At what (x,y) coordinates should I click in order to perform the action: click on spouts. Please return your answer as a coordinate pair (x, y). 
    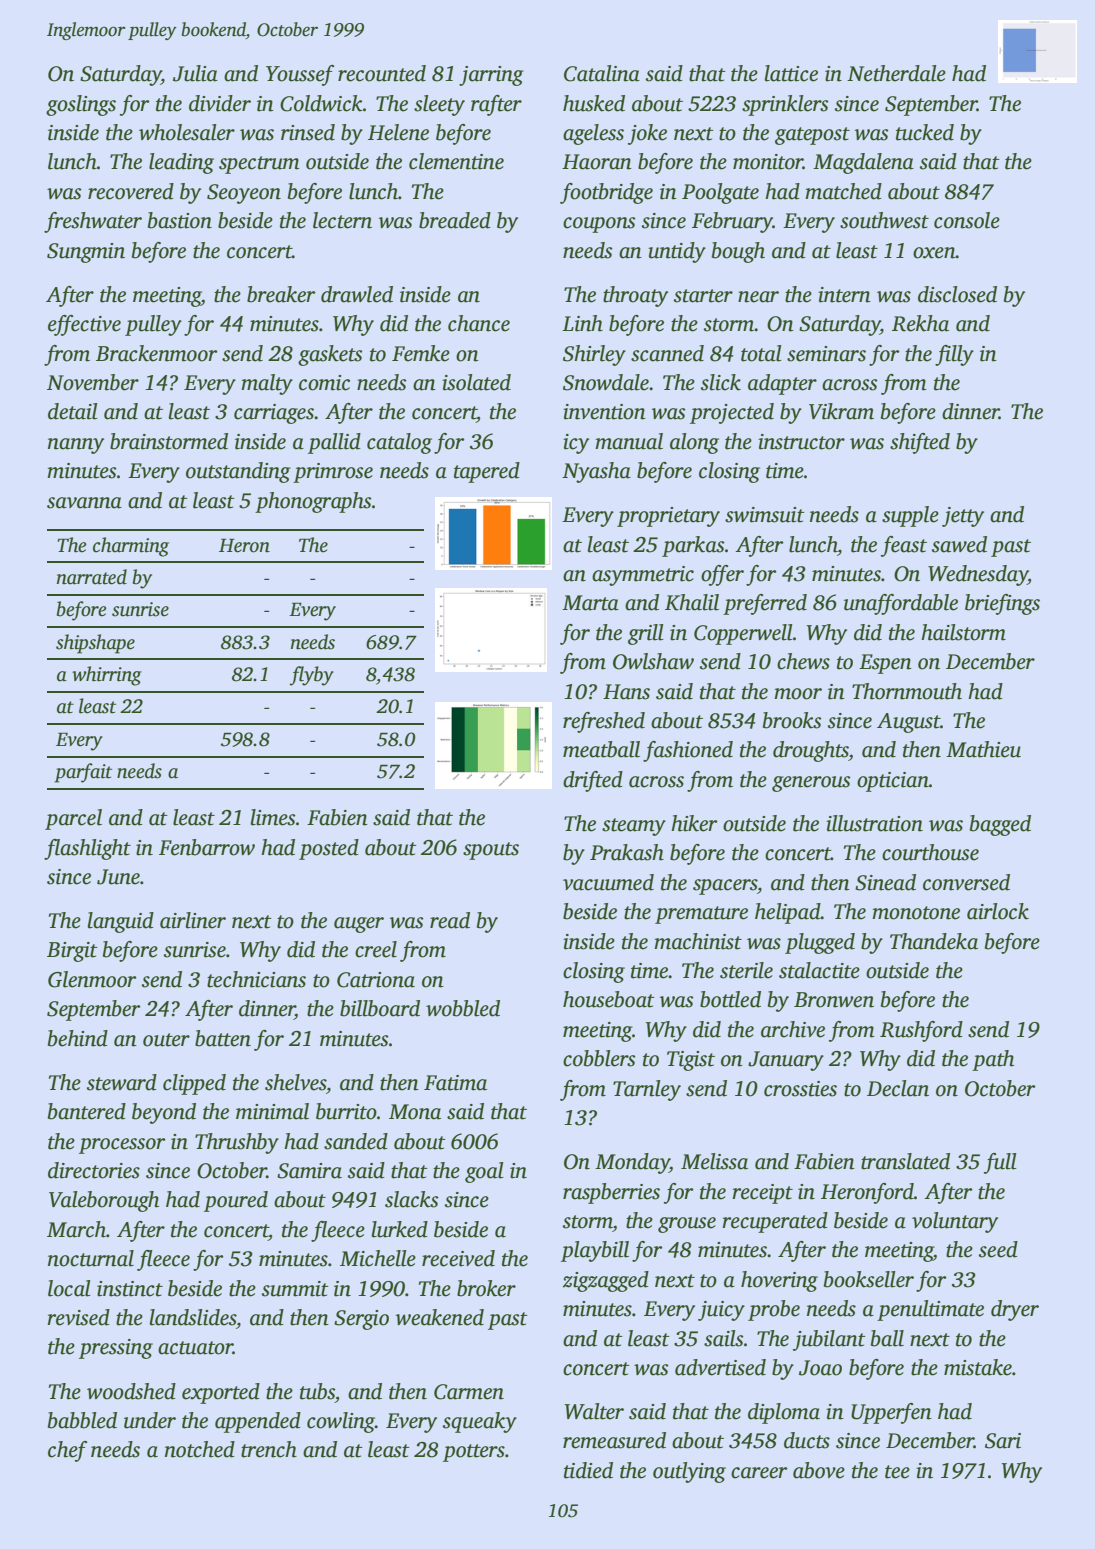
    Looking at the image, I should click on (491, 851).
